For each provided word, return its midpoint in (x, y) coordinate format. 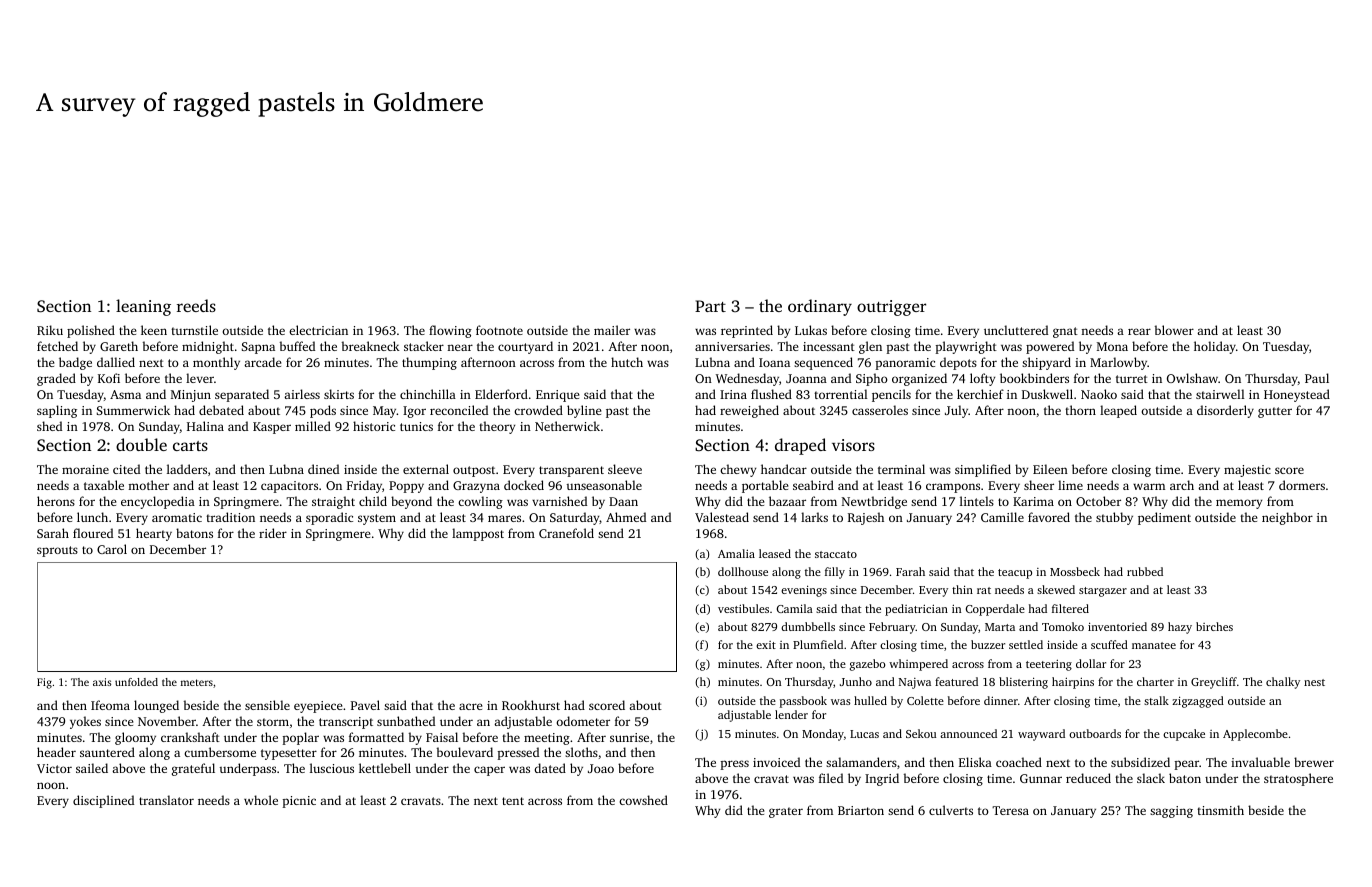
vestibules (743, 608)
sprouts (57, 551)
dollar (1091, 663)
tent (513, 801)
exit (766, 645)
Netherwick (567, 426)
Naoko (1099, 394)
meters (197, 682)
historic (374, 426)
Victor (54, 768)
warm (1149, 486)
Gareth (119, 346)
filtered (1070, 608)
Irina (733, 394)
